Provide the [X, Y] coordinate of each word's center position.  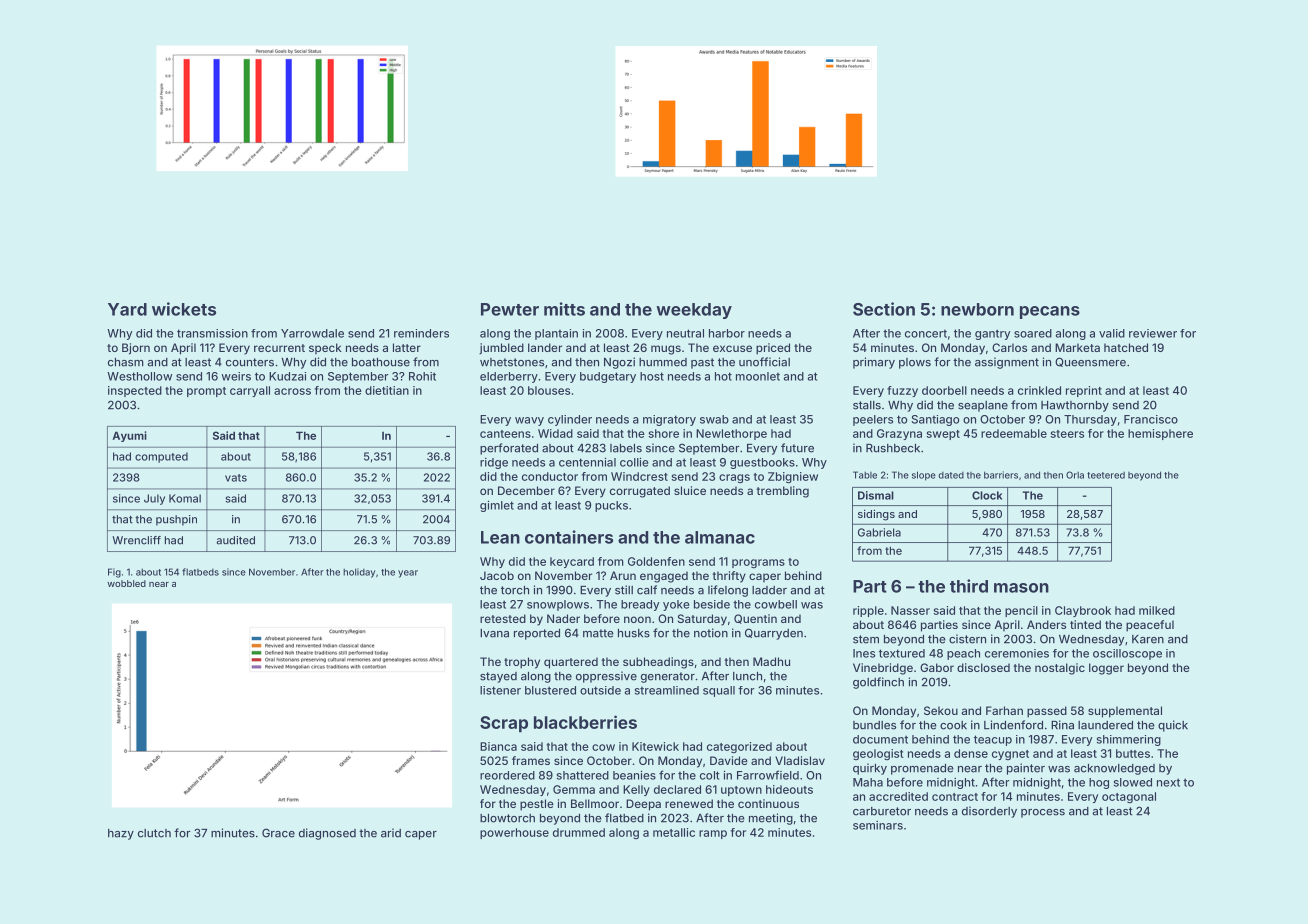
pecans [1050, 312]
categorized [739, 747]
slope [924, 476]
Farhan [1004, 710]
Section [884, 309]
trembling [782, 492]
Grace [278, 833]
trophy [522, 663]
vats [236, 478]
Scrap [504, 724]
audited [235, 540]
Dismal [876, 495]
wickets [184, 309]
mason [1021, 588]
